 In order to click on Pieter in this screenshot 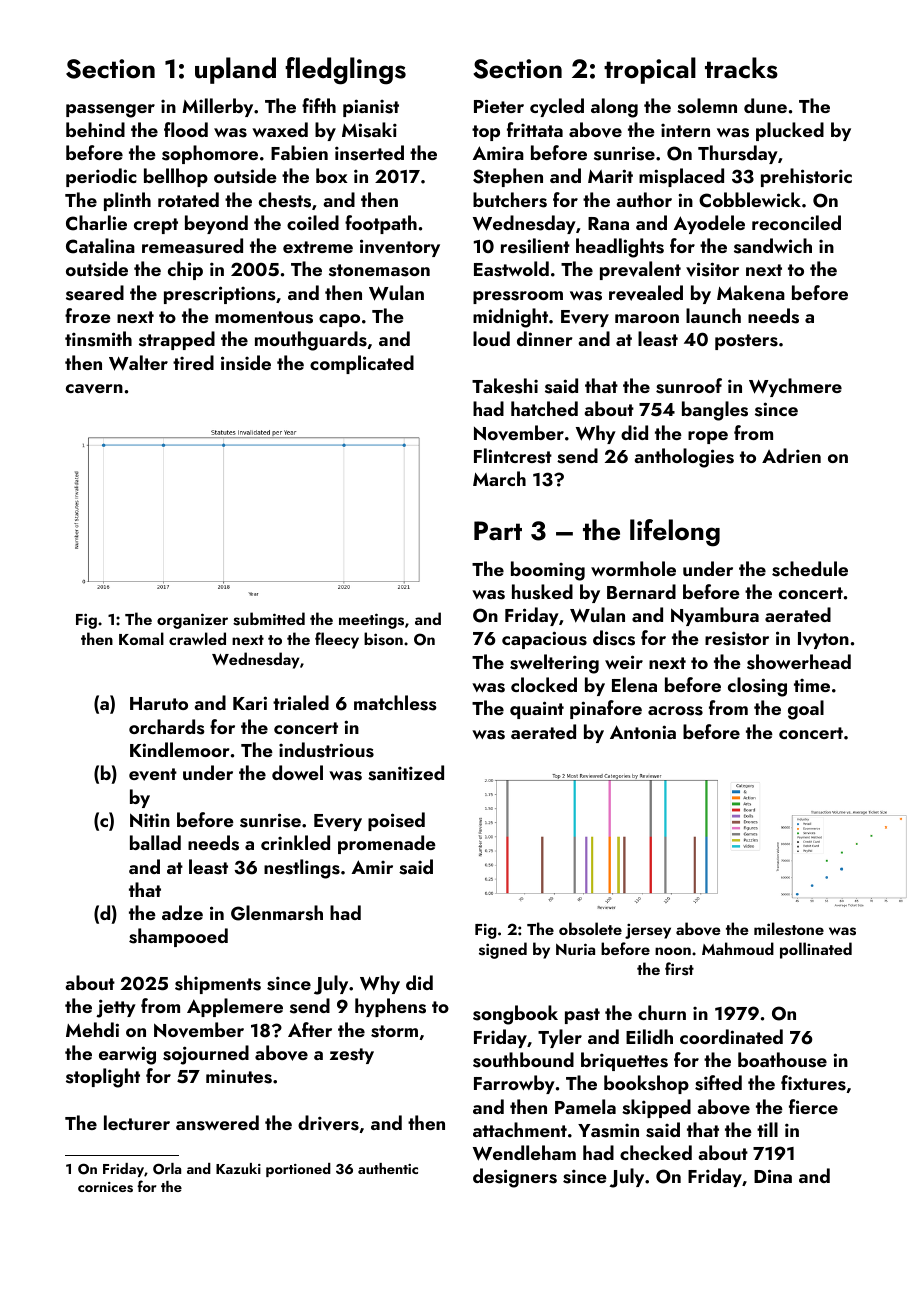, I will do `click(499, 106)`.
